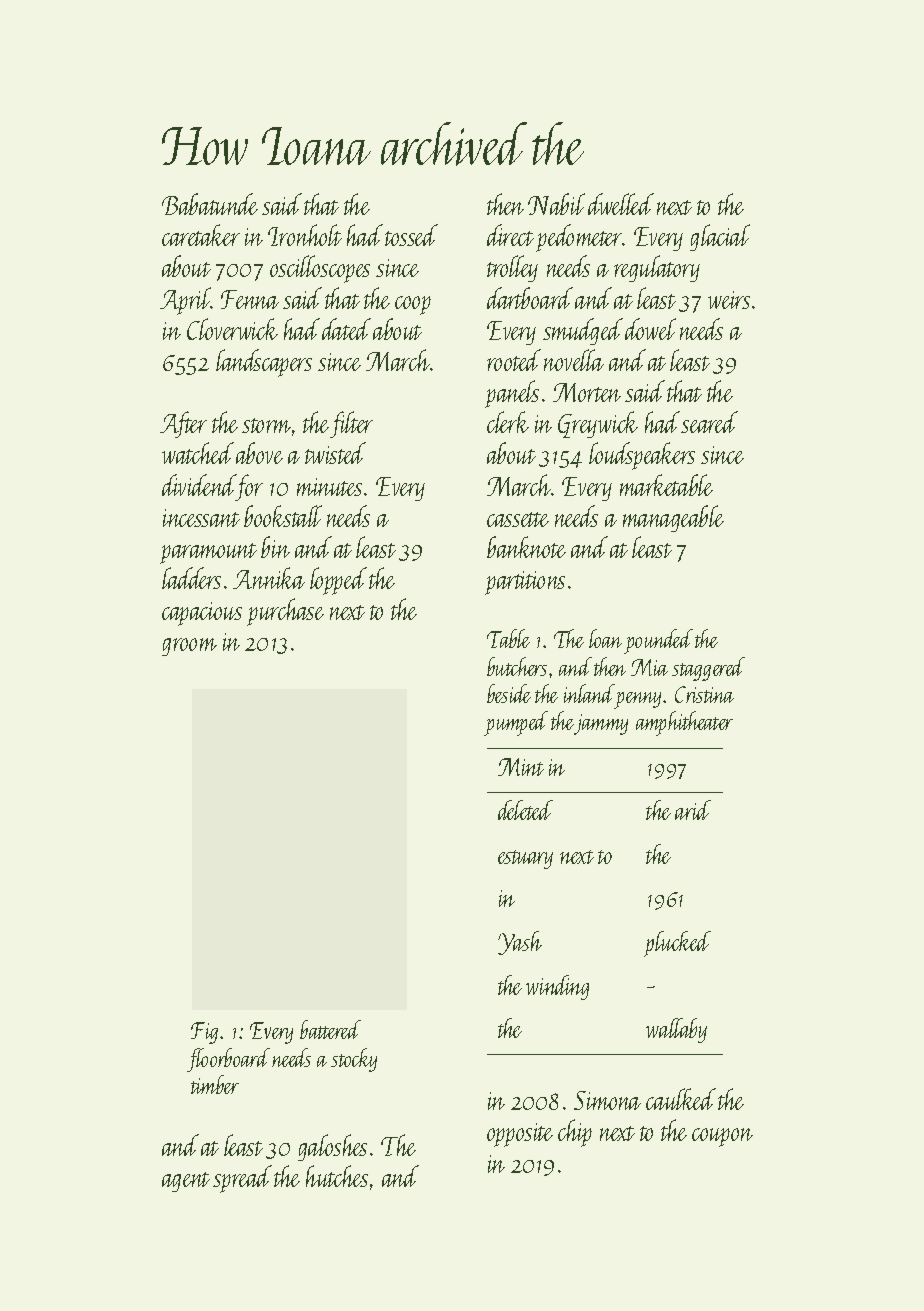 Image resolution: width=924 pixels, height=1311 pixels. Describe the element at coordinates (242, 1179) in the document. I see `spread` at that location.
